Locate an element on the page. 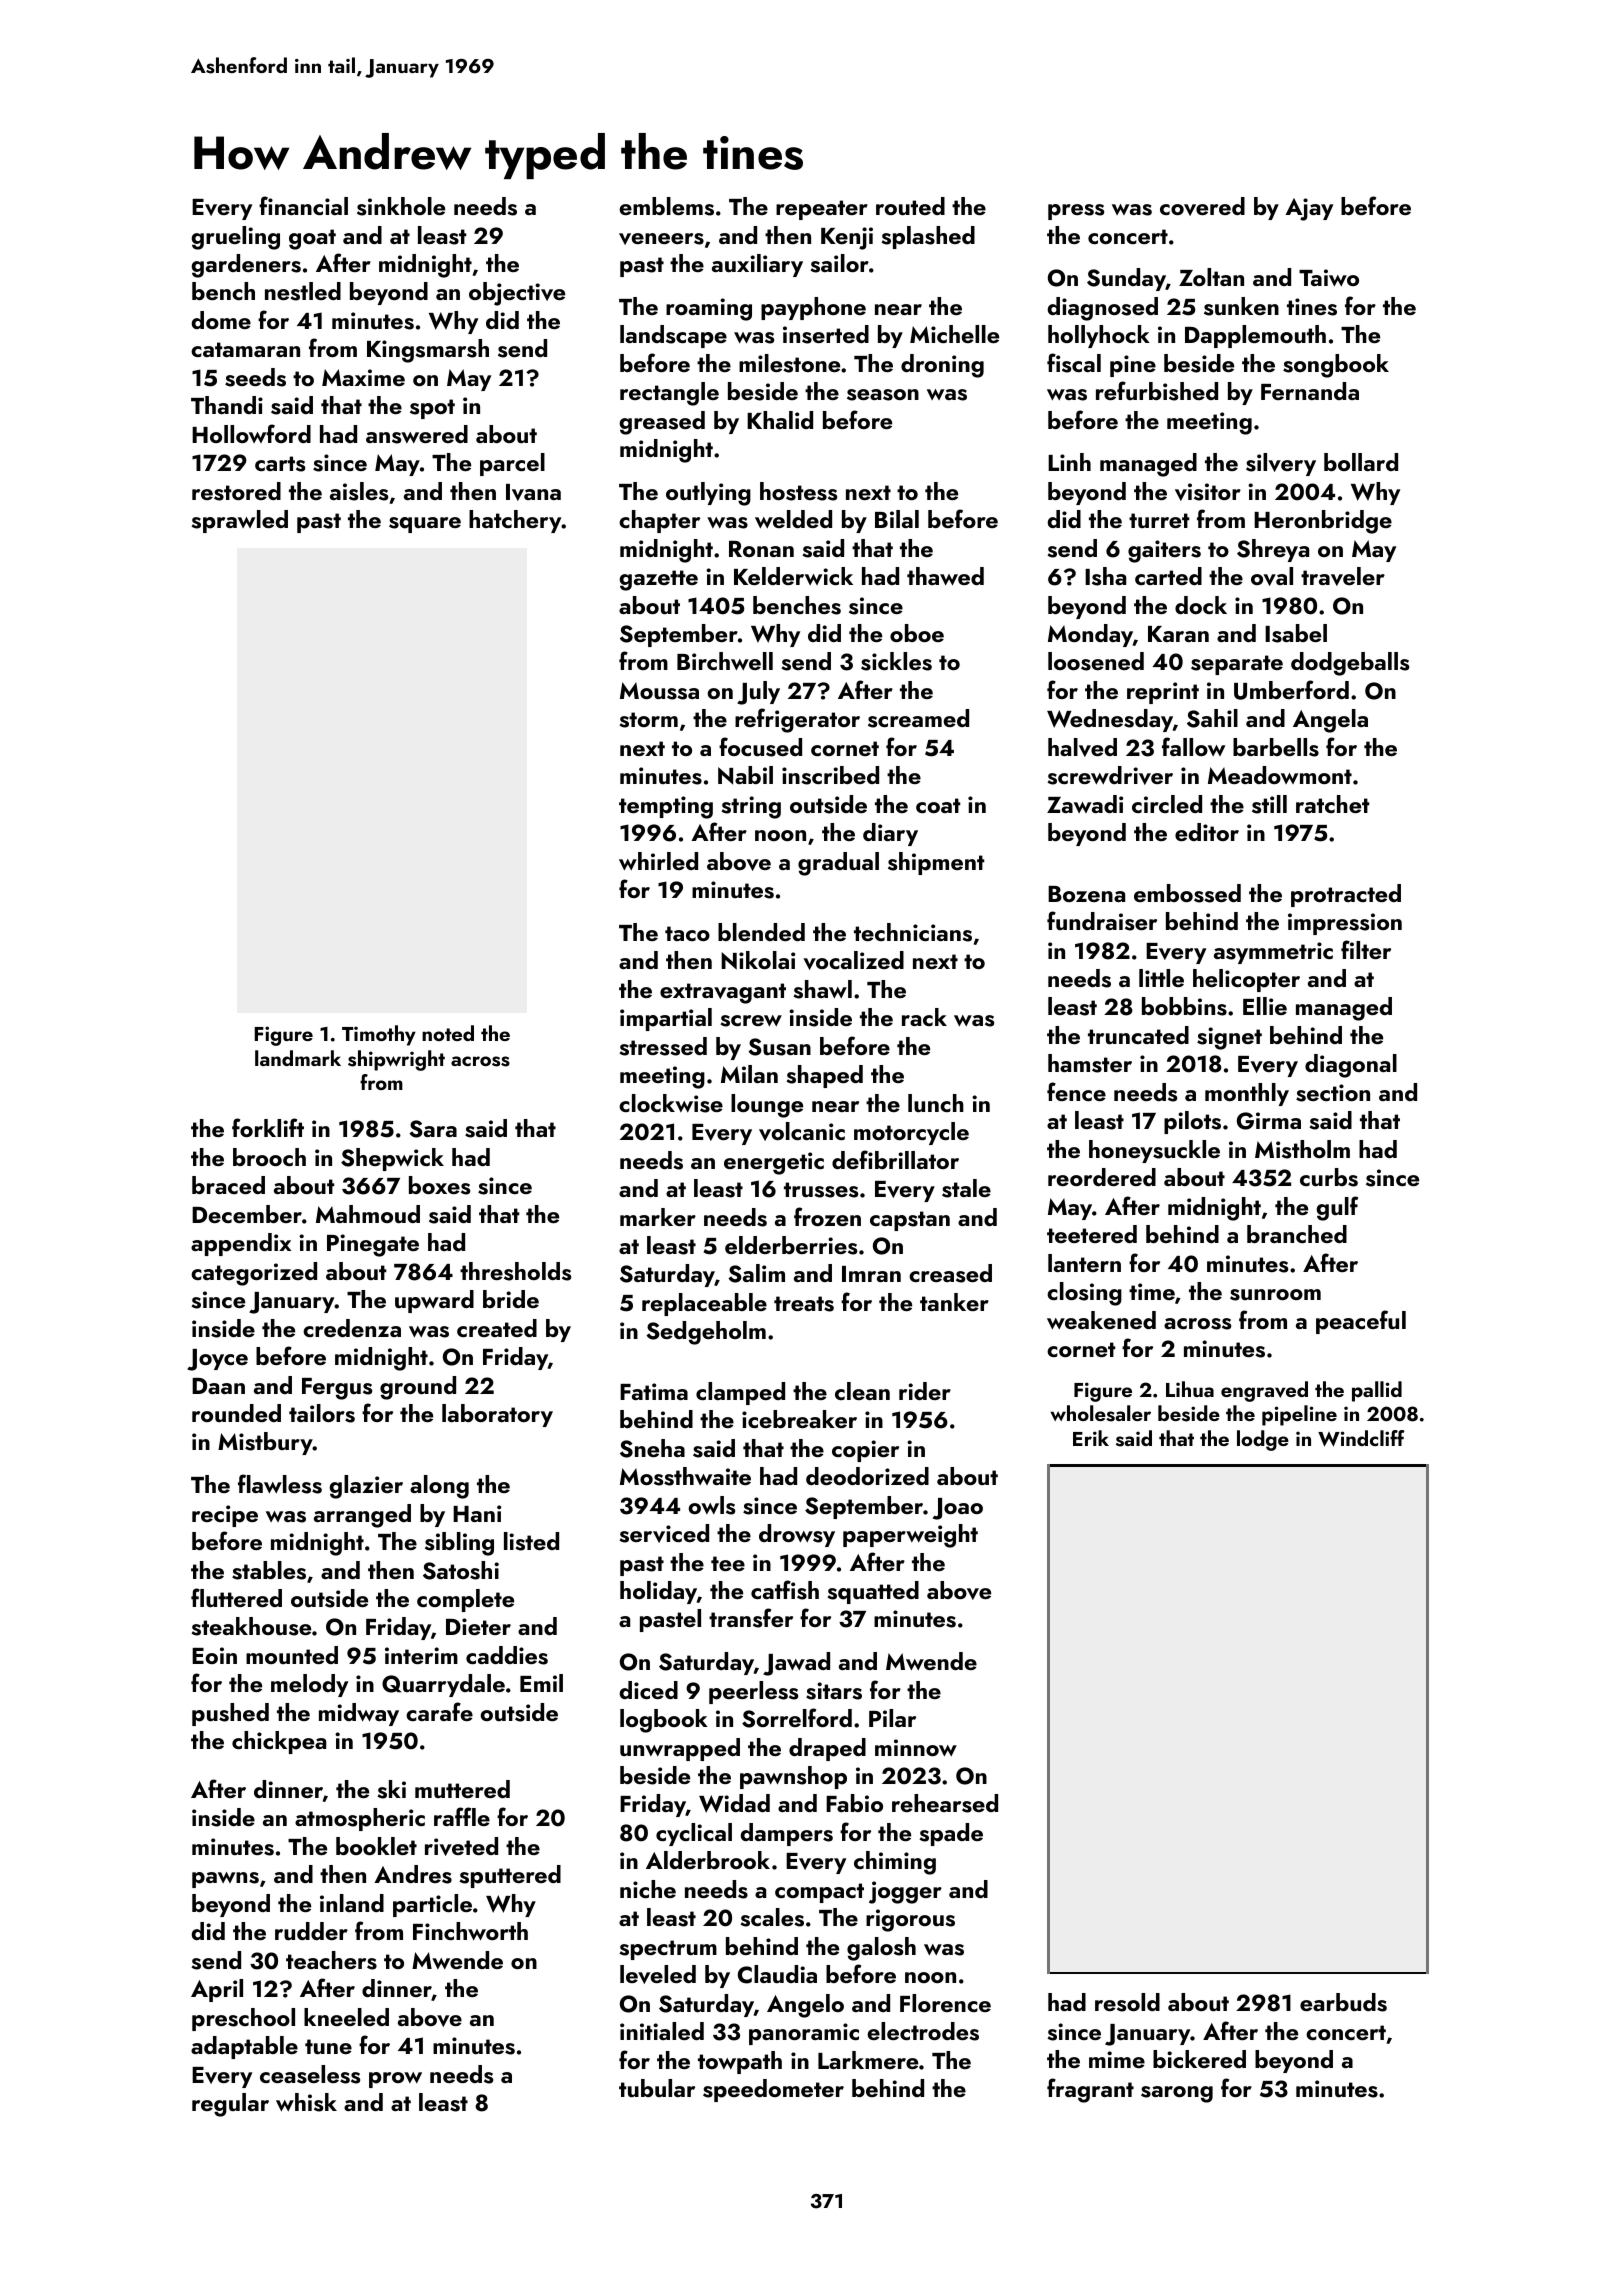 The image size is (1620, 2292). songbook is located at coordinates (1336, 366).
